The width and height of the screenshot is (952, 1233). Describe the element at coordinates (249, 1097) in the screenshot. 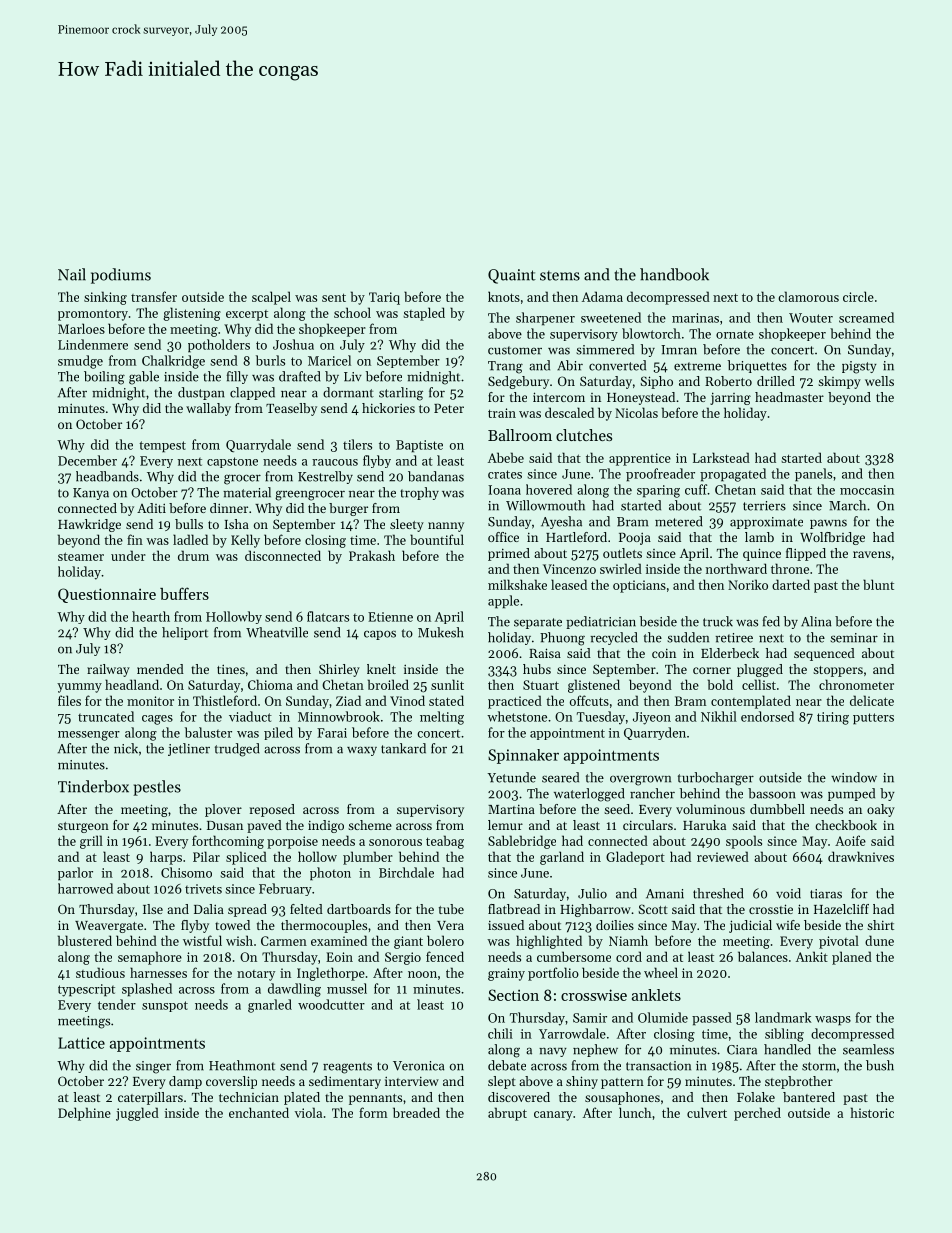

I see `technician` at that location.
